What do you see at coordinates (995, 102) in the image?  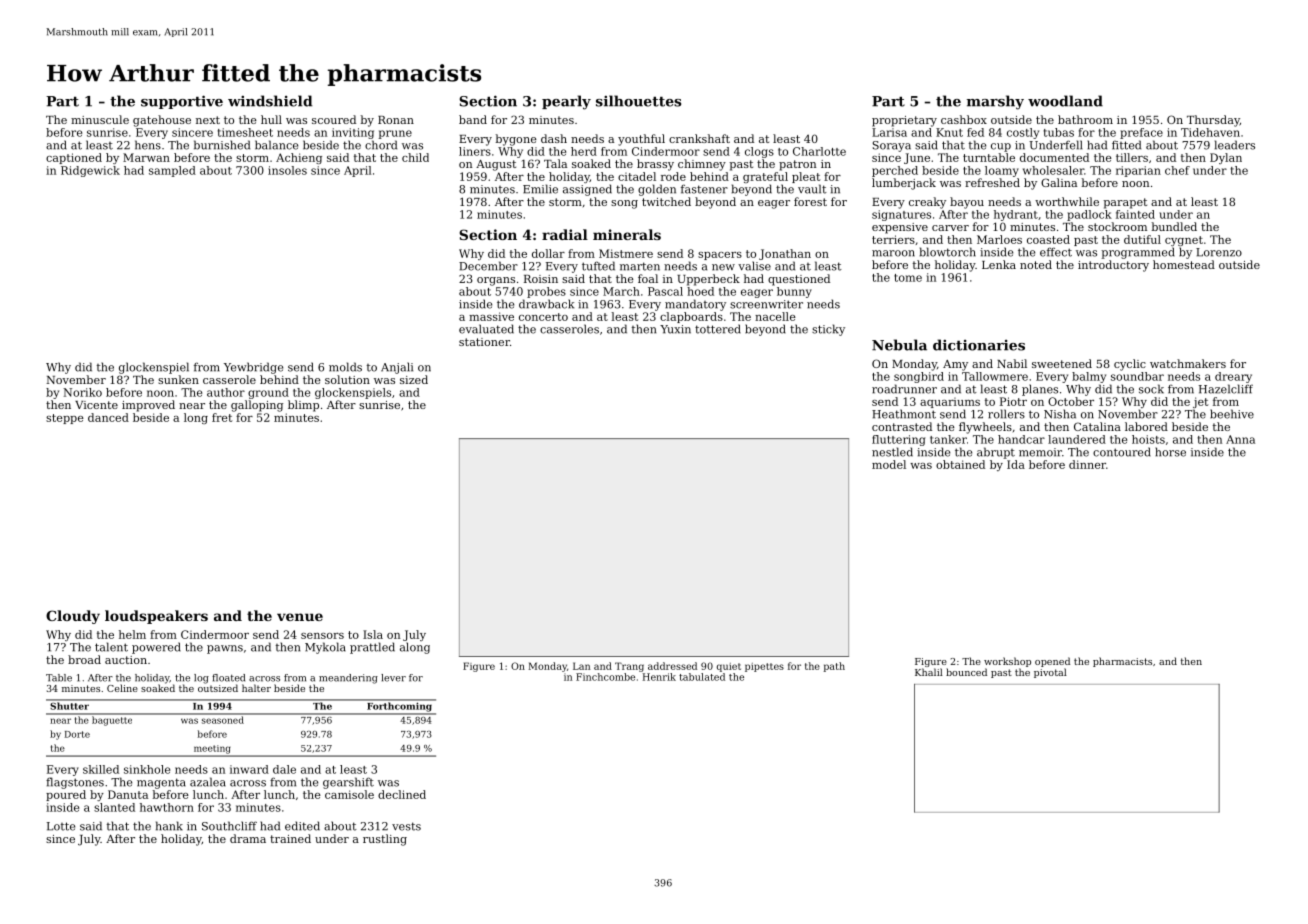 I see `marshy` at bounding box center [995, 102].
